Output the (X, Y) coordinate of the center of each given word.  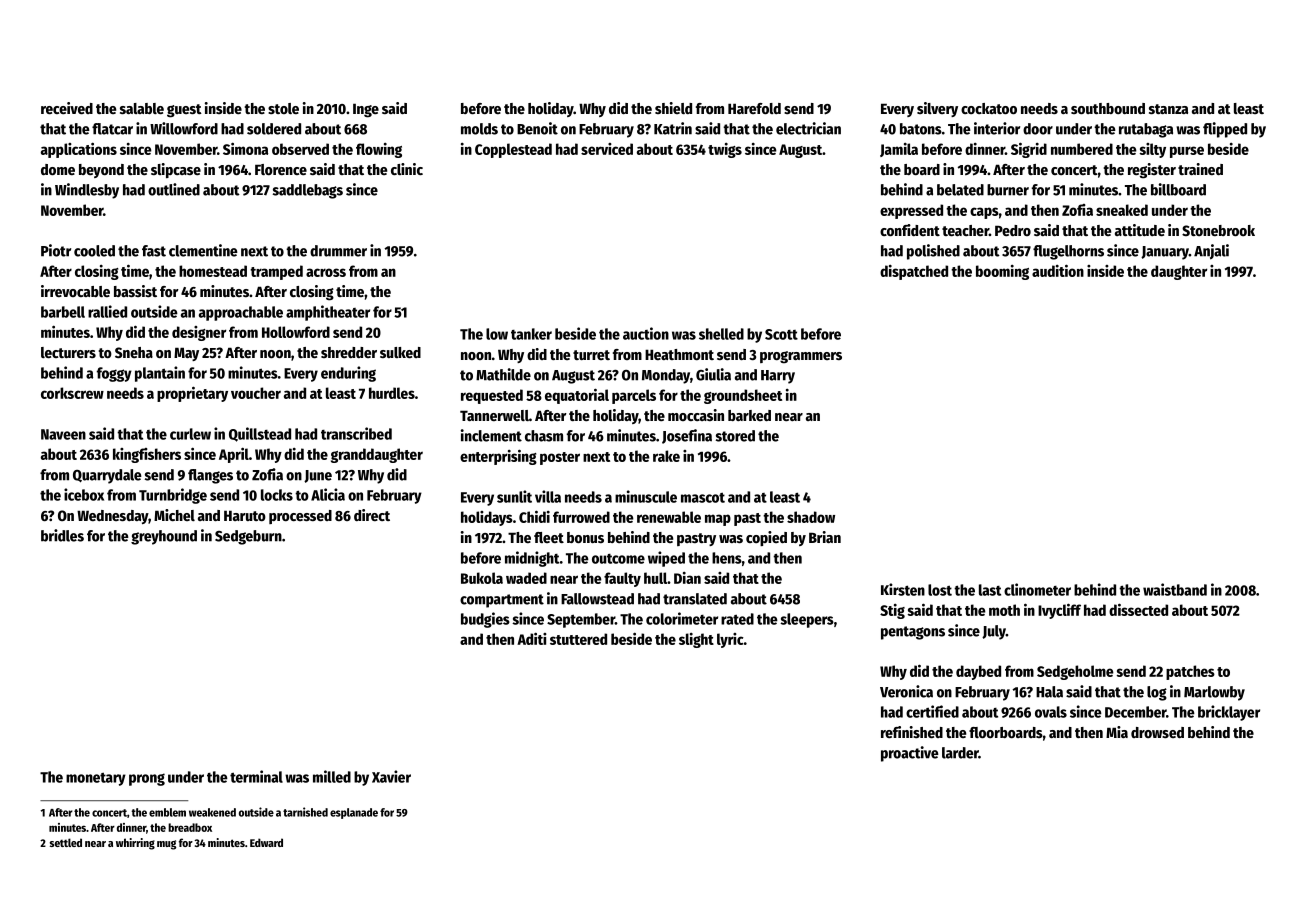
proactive (910, 754)
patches (1190, 672)
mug (166, 845)
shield (673, 108)
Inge (366, 110)
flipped (1225, 130)
